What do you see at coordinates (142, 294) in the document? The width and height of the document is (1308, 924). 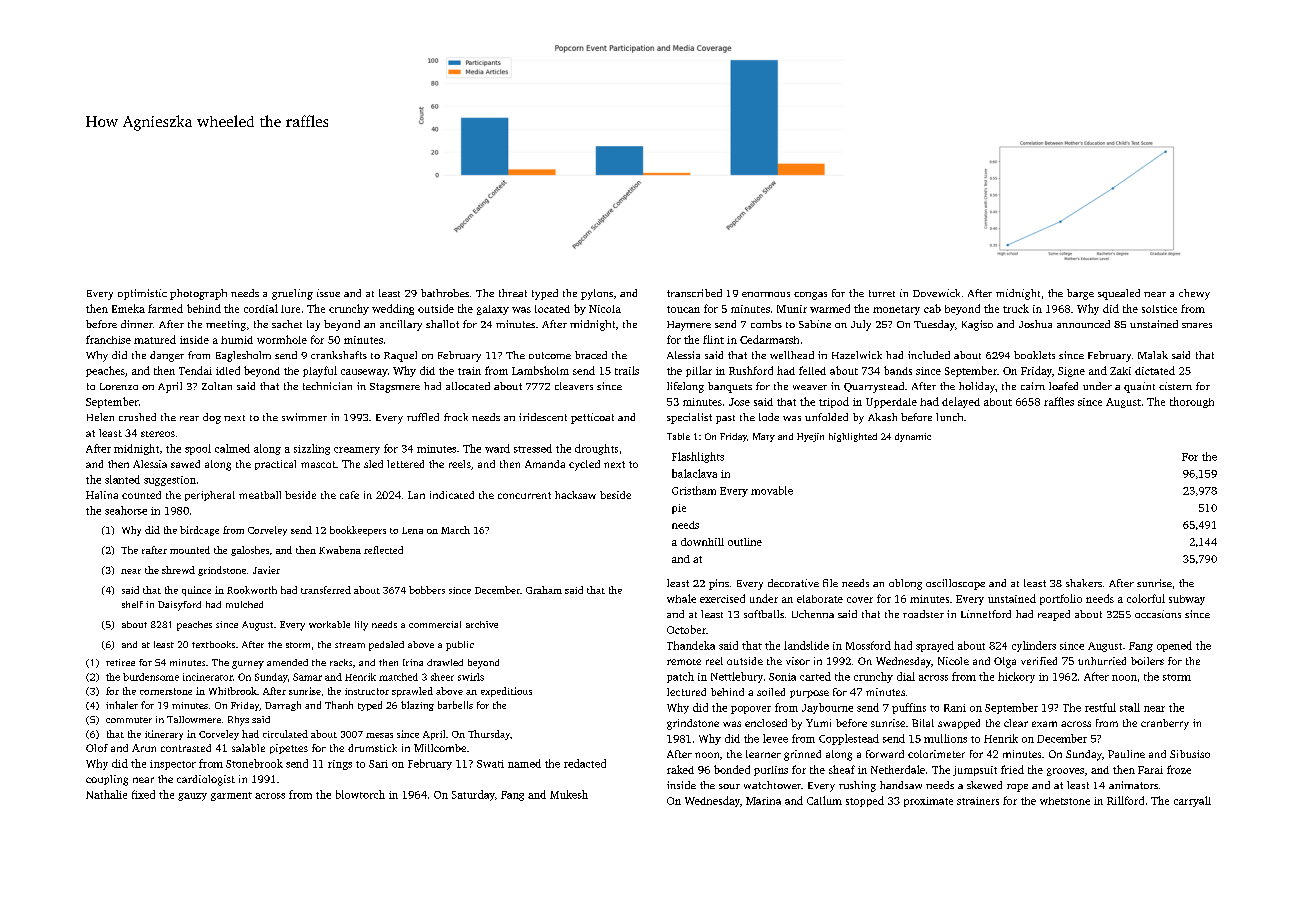 I see `optimistic` at bounding box center [142, 294].
